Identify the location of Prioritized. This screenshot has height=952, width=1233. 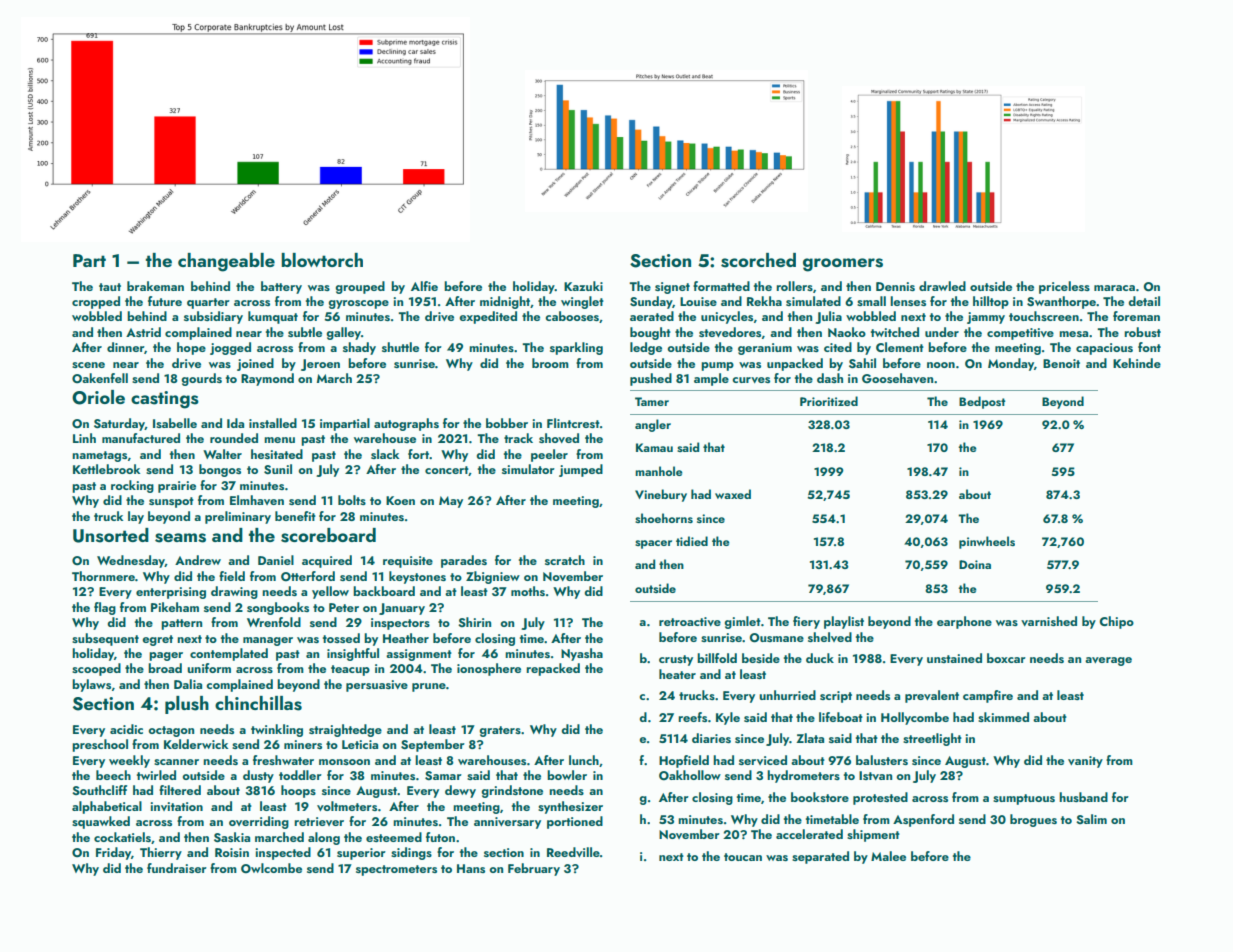
(829, 401).
